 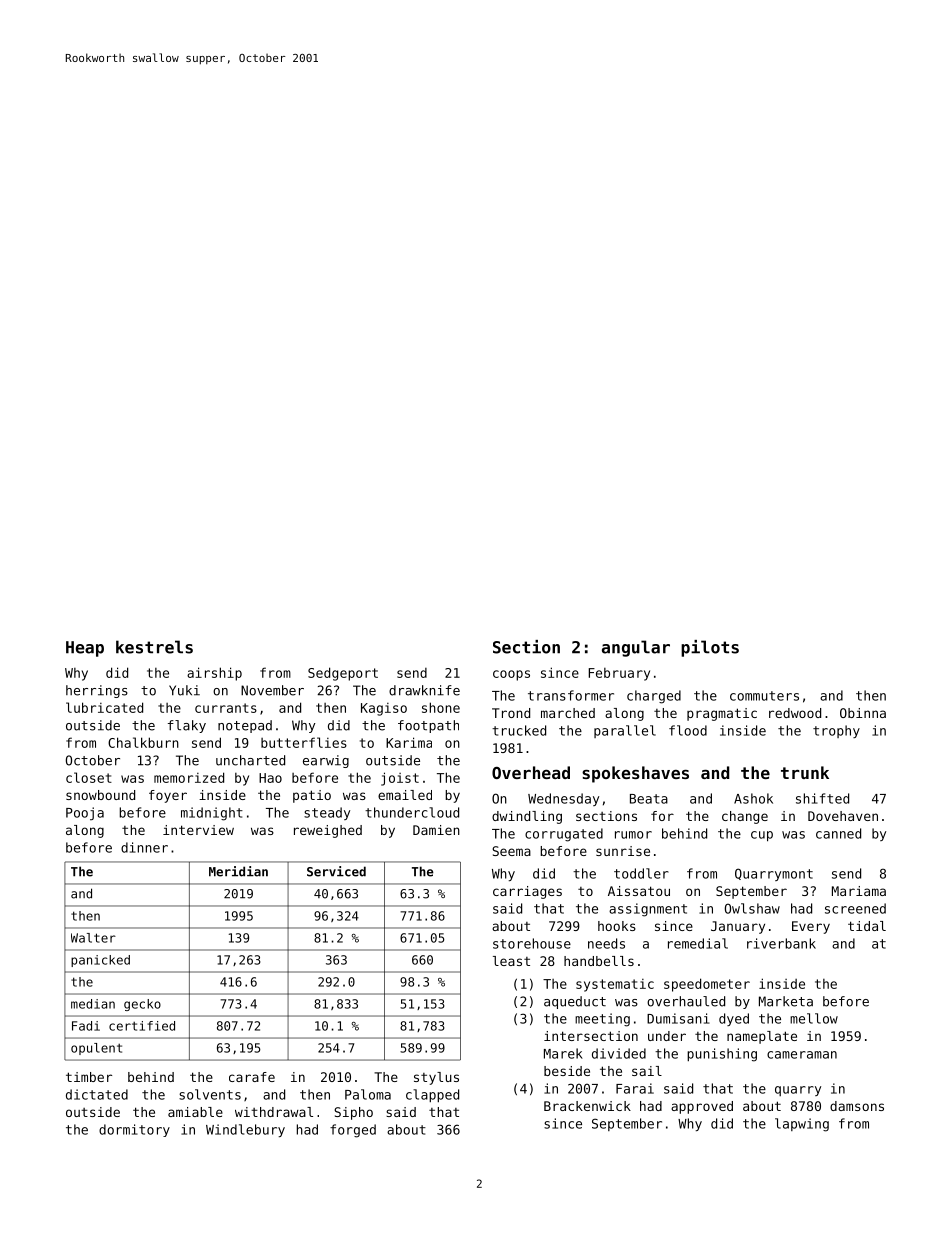 What do you see at coordinates (781, 943) in the screenshot?
I see `riverbank` at bounding box center [781, 943].
